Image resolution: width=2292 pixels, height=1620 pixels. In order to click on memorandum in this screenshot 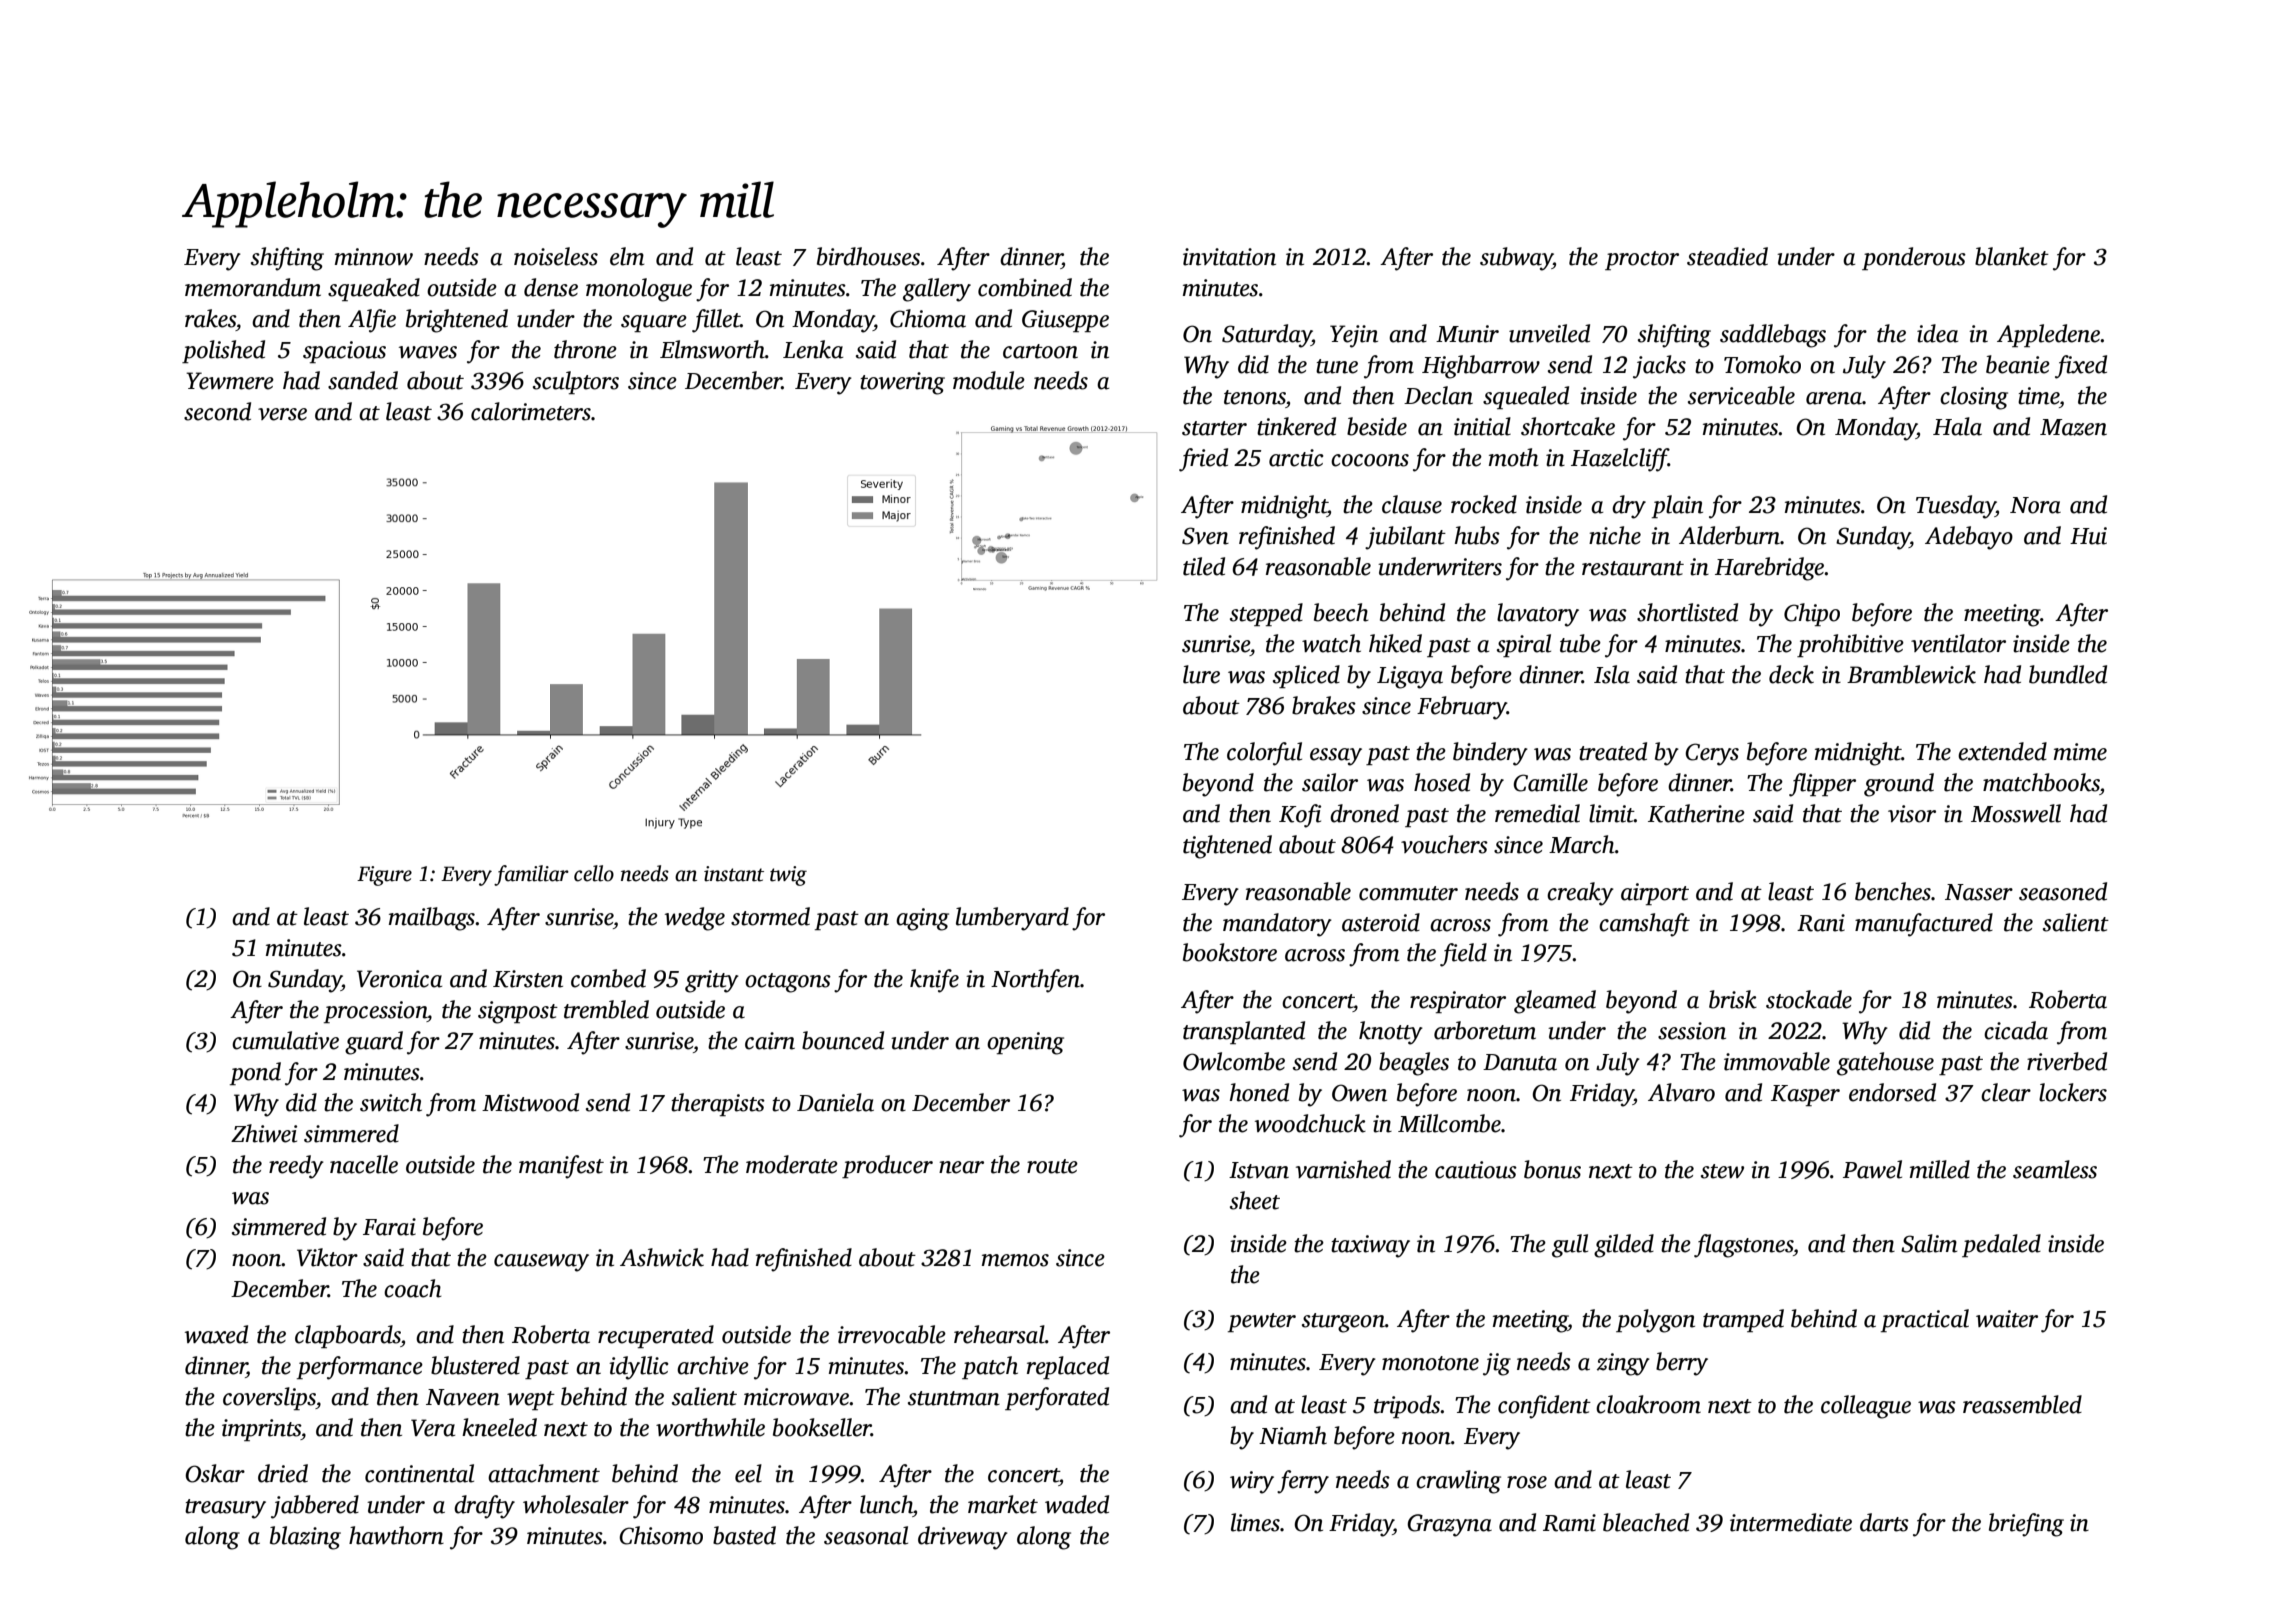, I will do `click(253, 287)`.
